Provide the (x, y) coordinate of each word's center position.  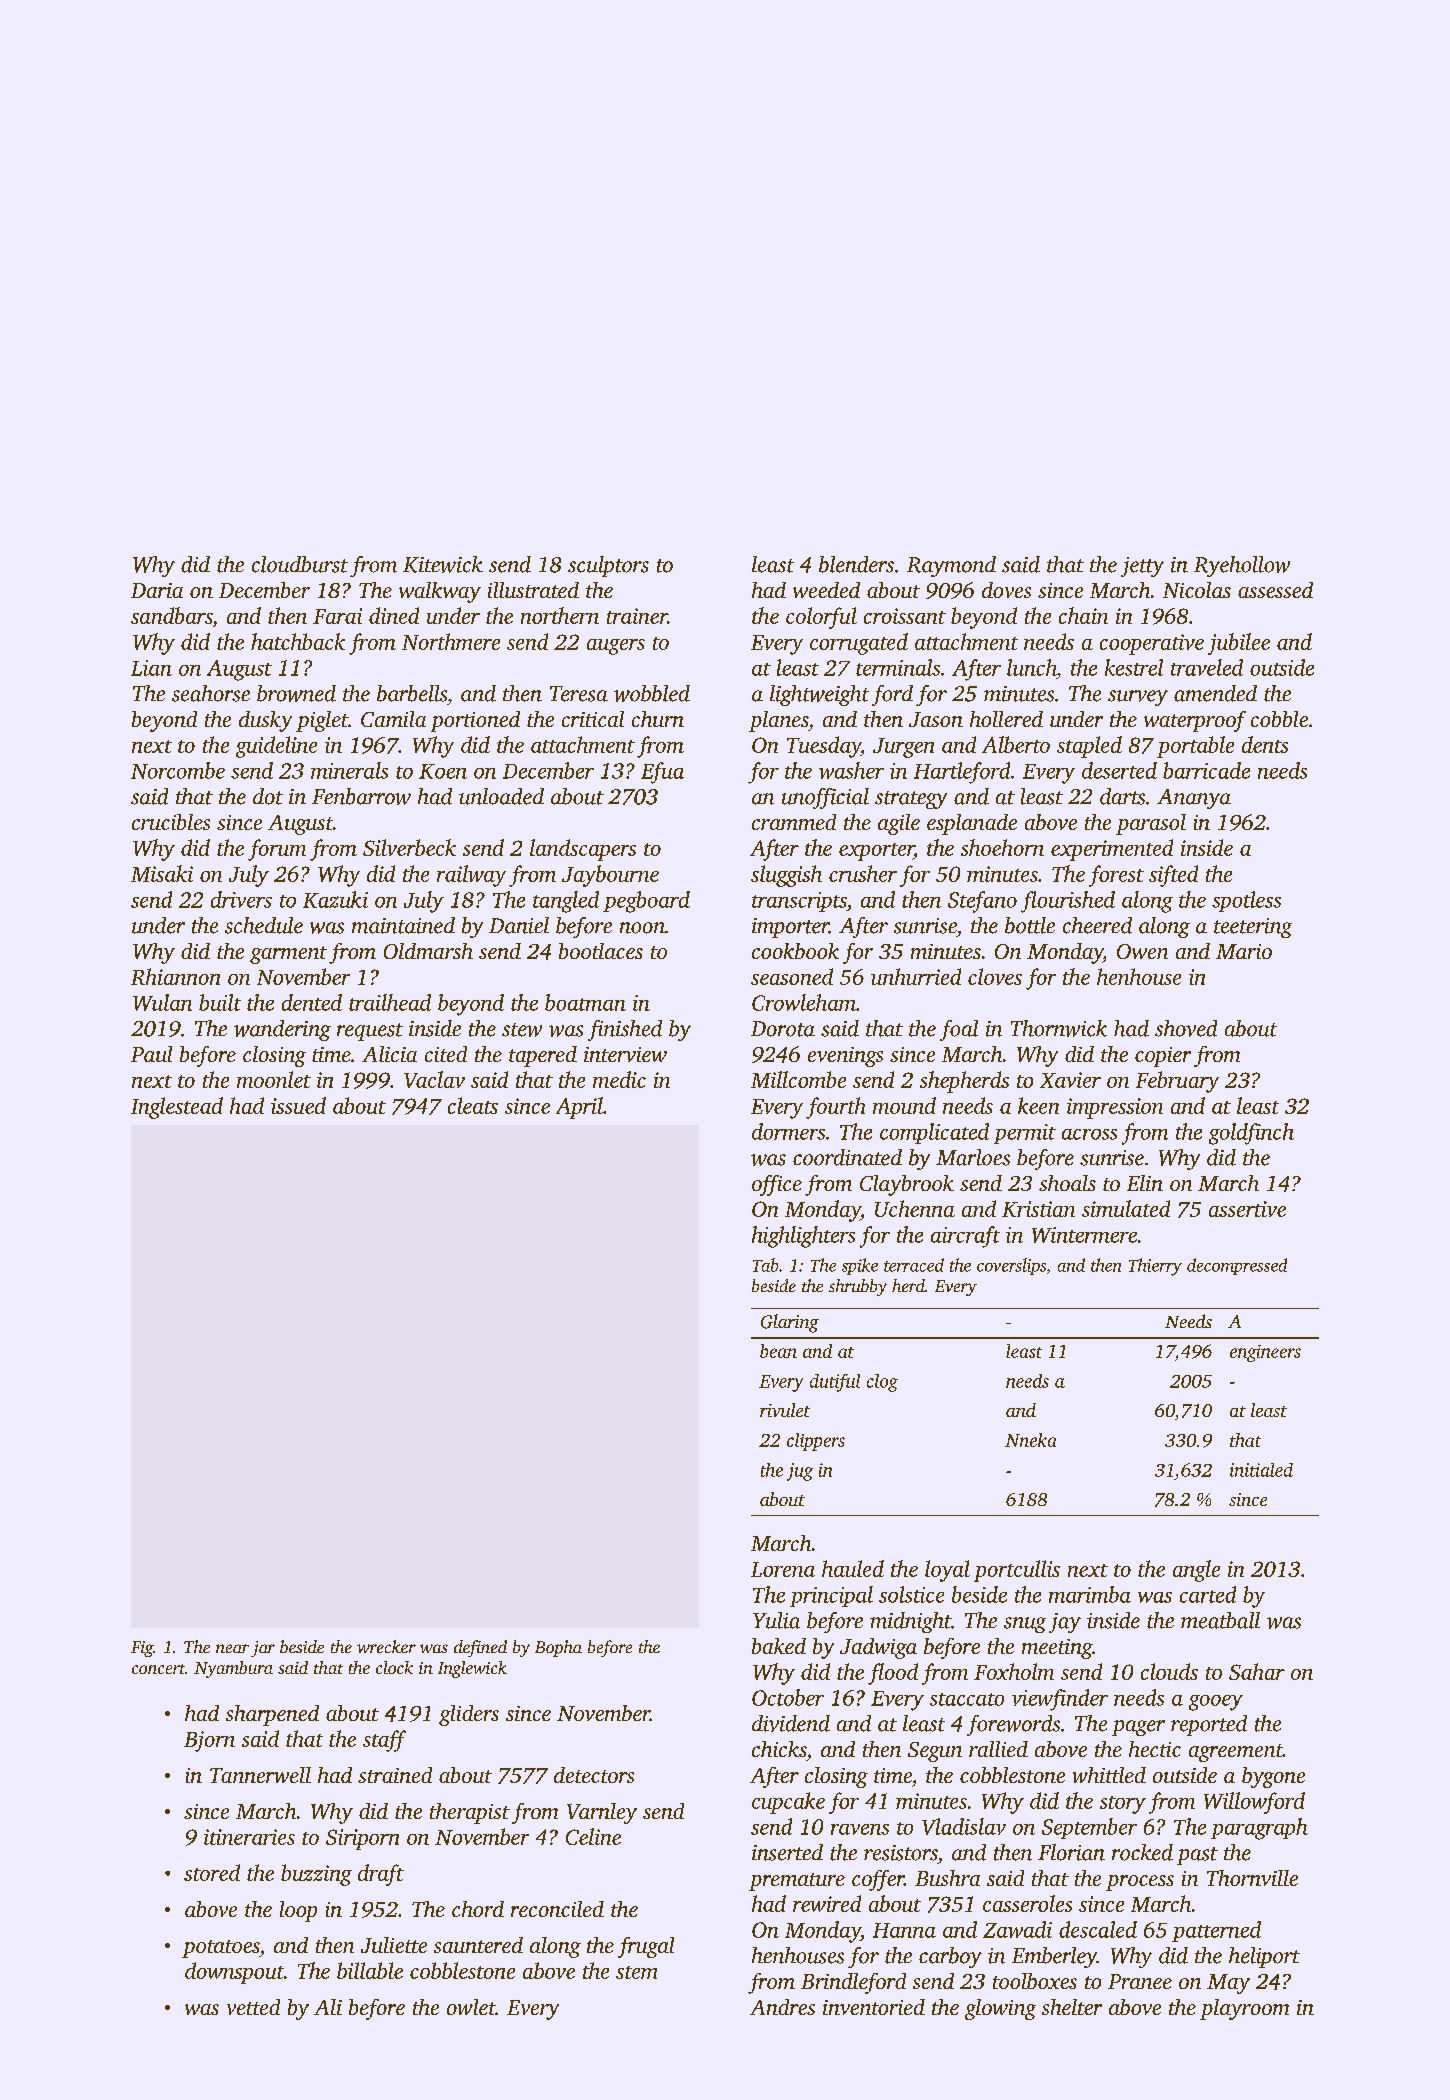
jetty (1142, 567)
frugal (646, 1947)
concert (158, 1669)
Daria (157, 590)
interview (625, 1054)
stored (212, 1872)
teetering (1253, 928)
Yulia (776, 1620)
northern (560, 615)
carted (1208, 1594)
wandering (282, 1030)
